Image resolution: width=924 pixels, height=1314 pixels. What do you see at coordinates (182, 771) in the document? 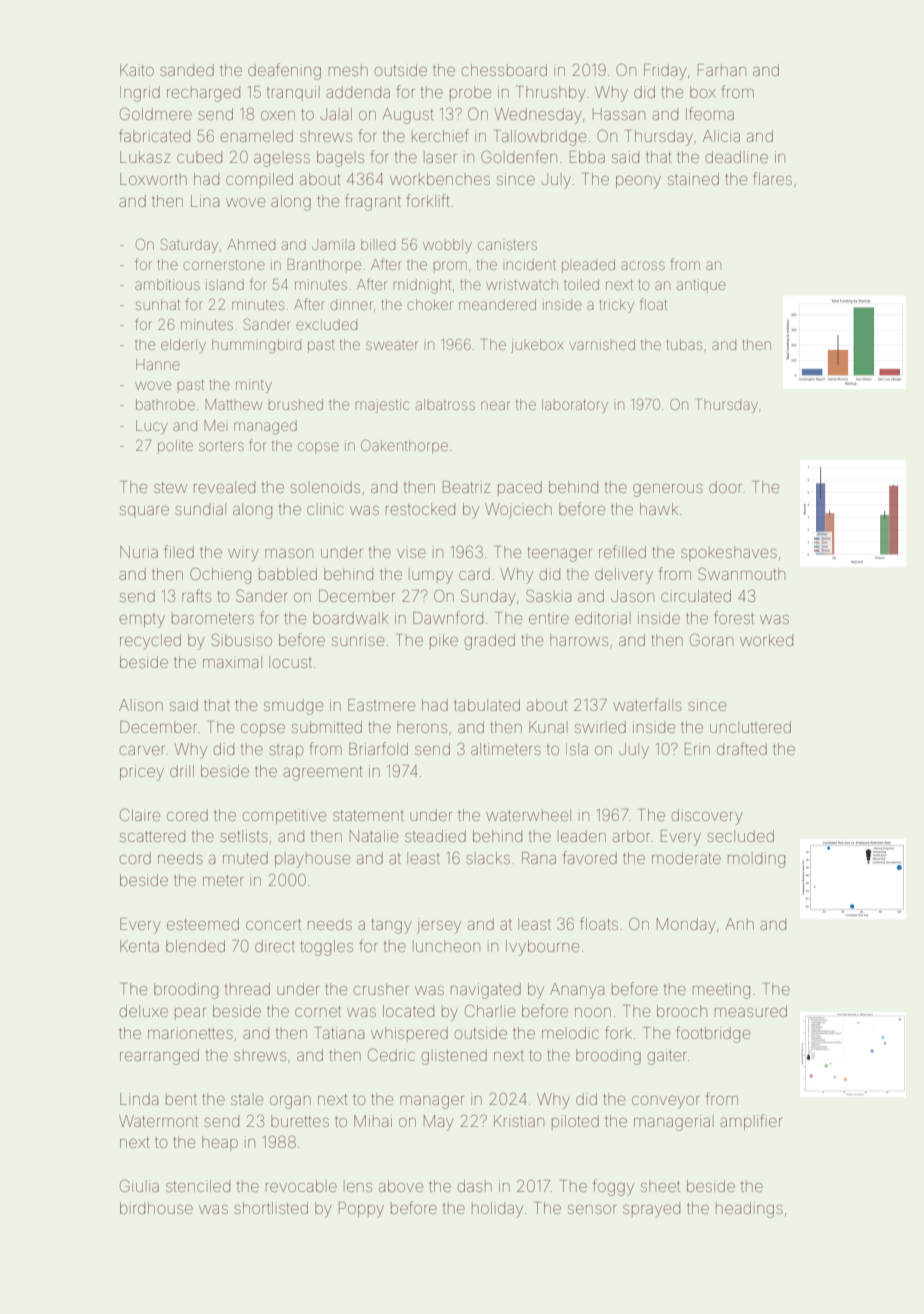
I see `drill` at bounding box center [182, 771].
